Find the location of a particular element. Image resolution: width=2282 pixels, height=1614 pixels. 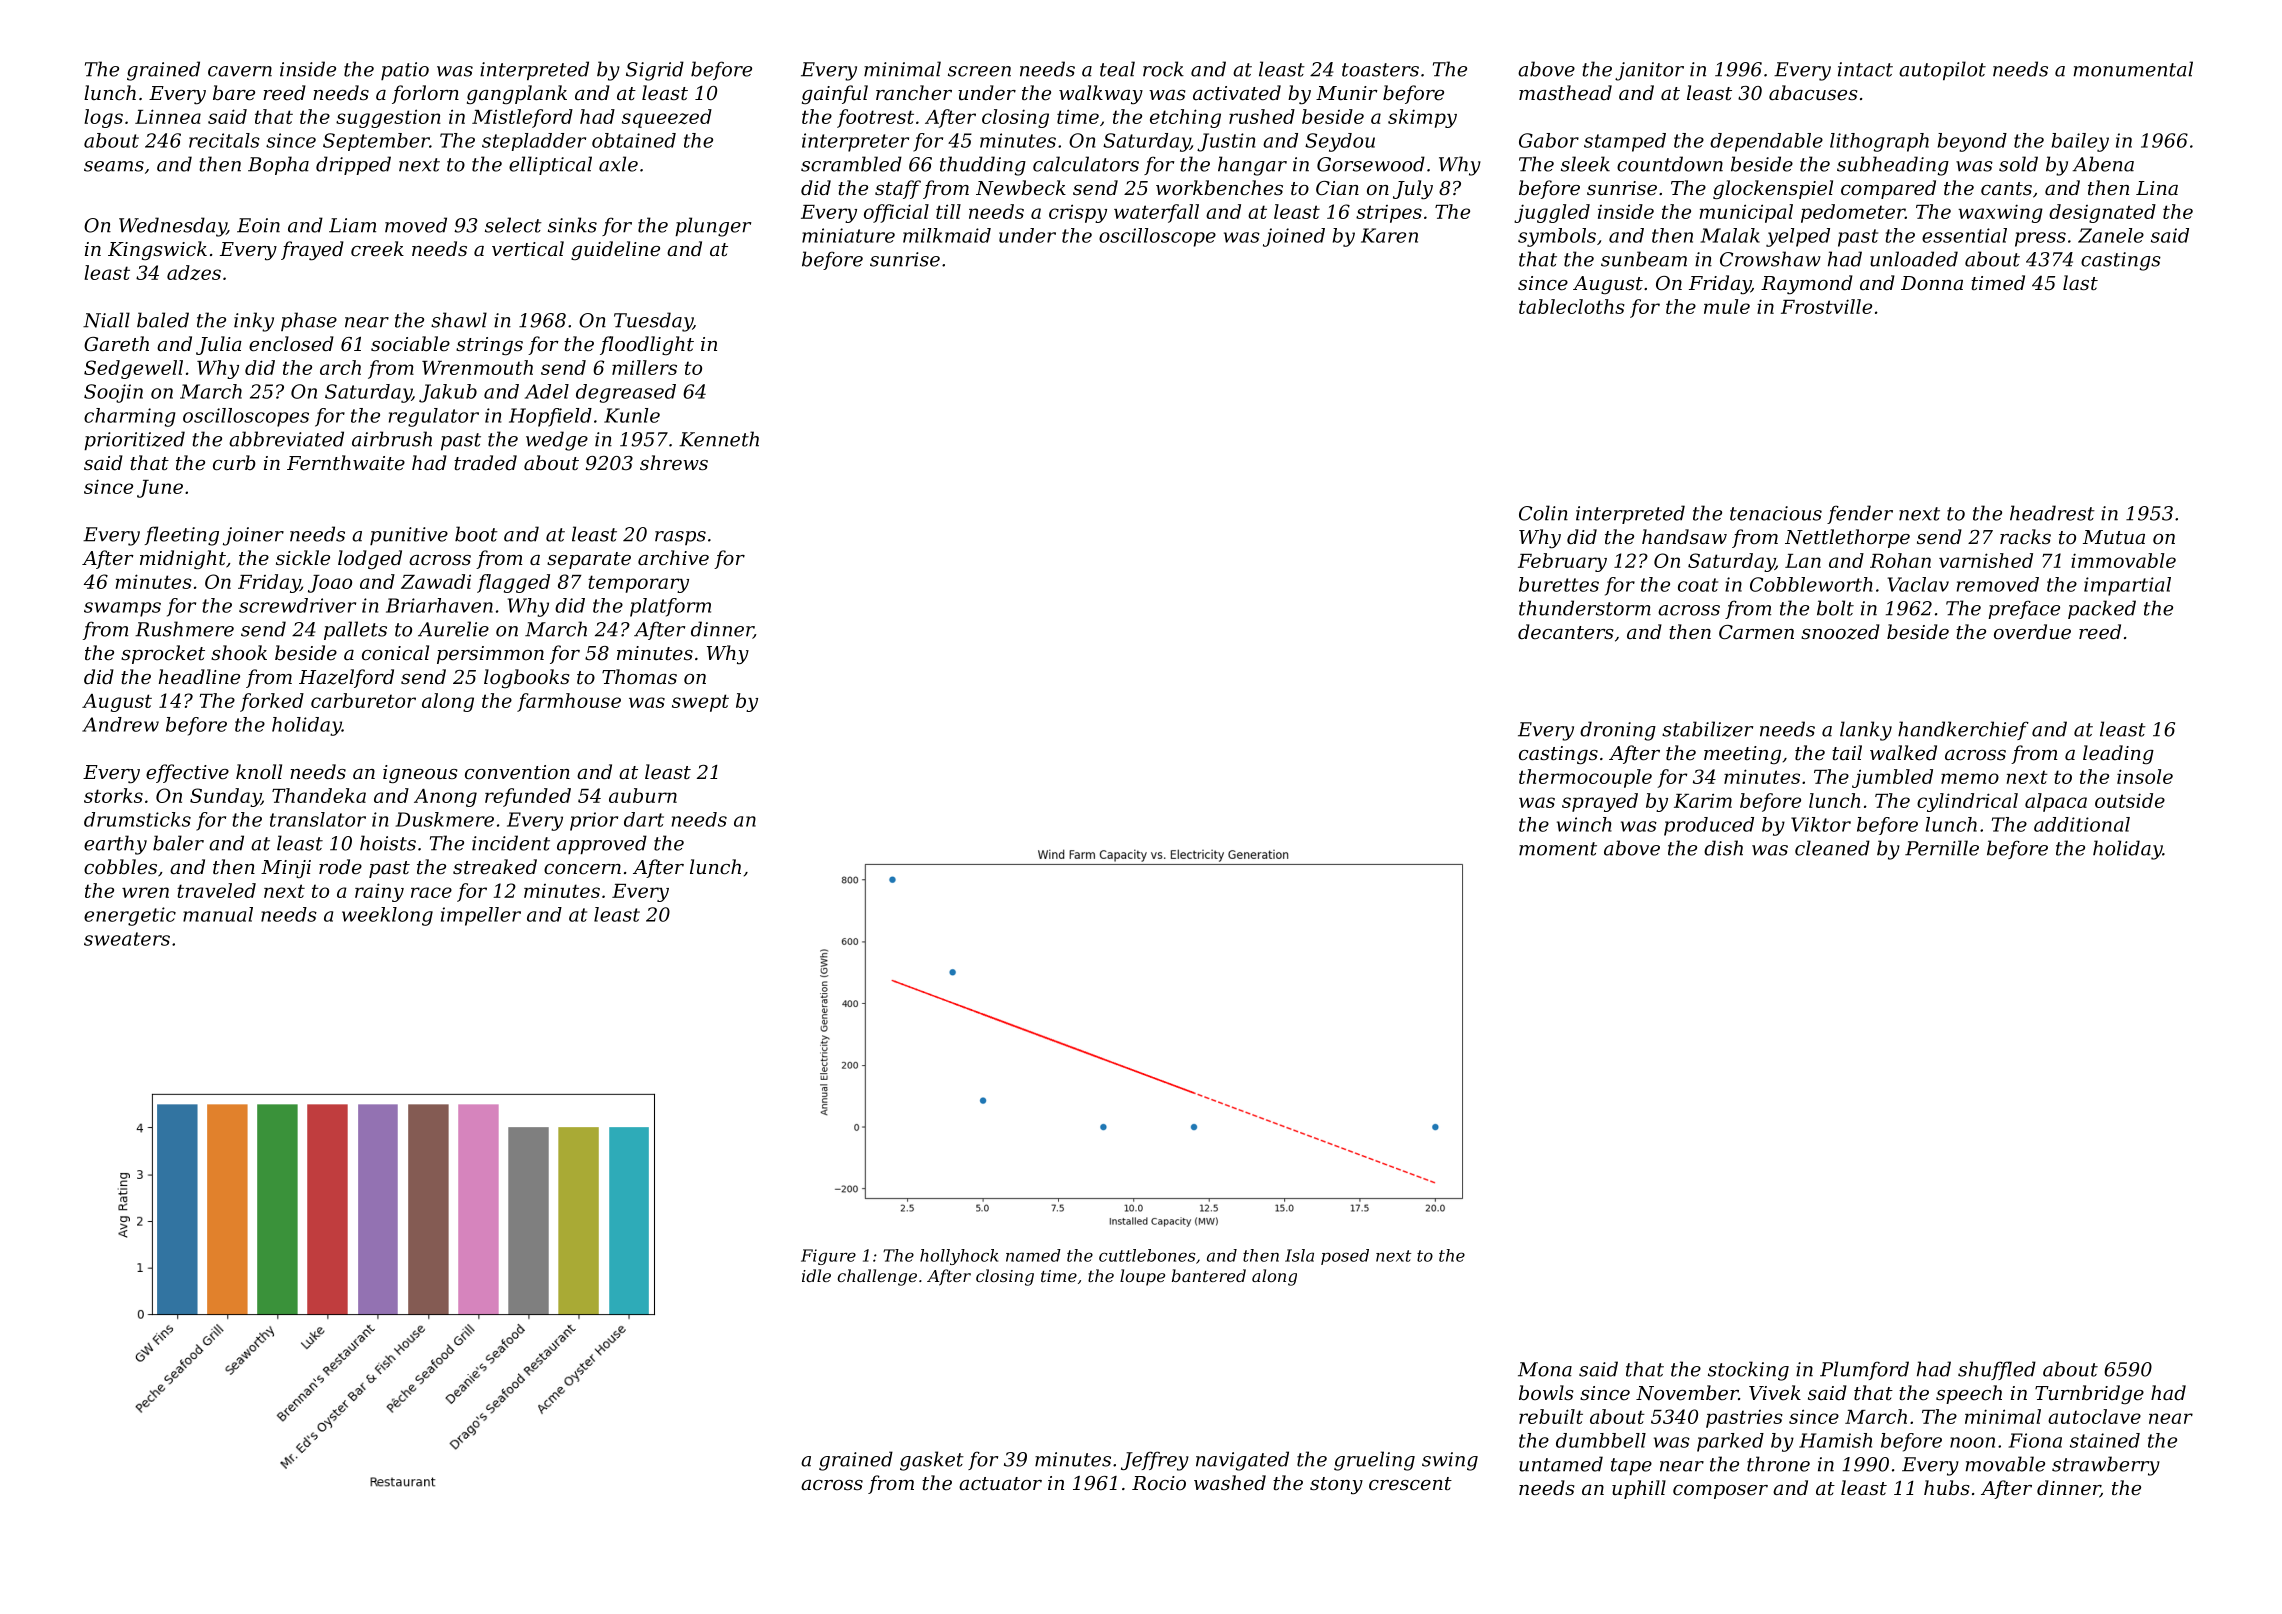

sickle is located at coordinates (303, 557).
